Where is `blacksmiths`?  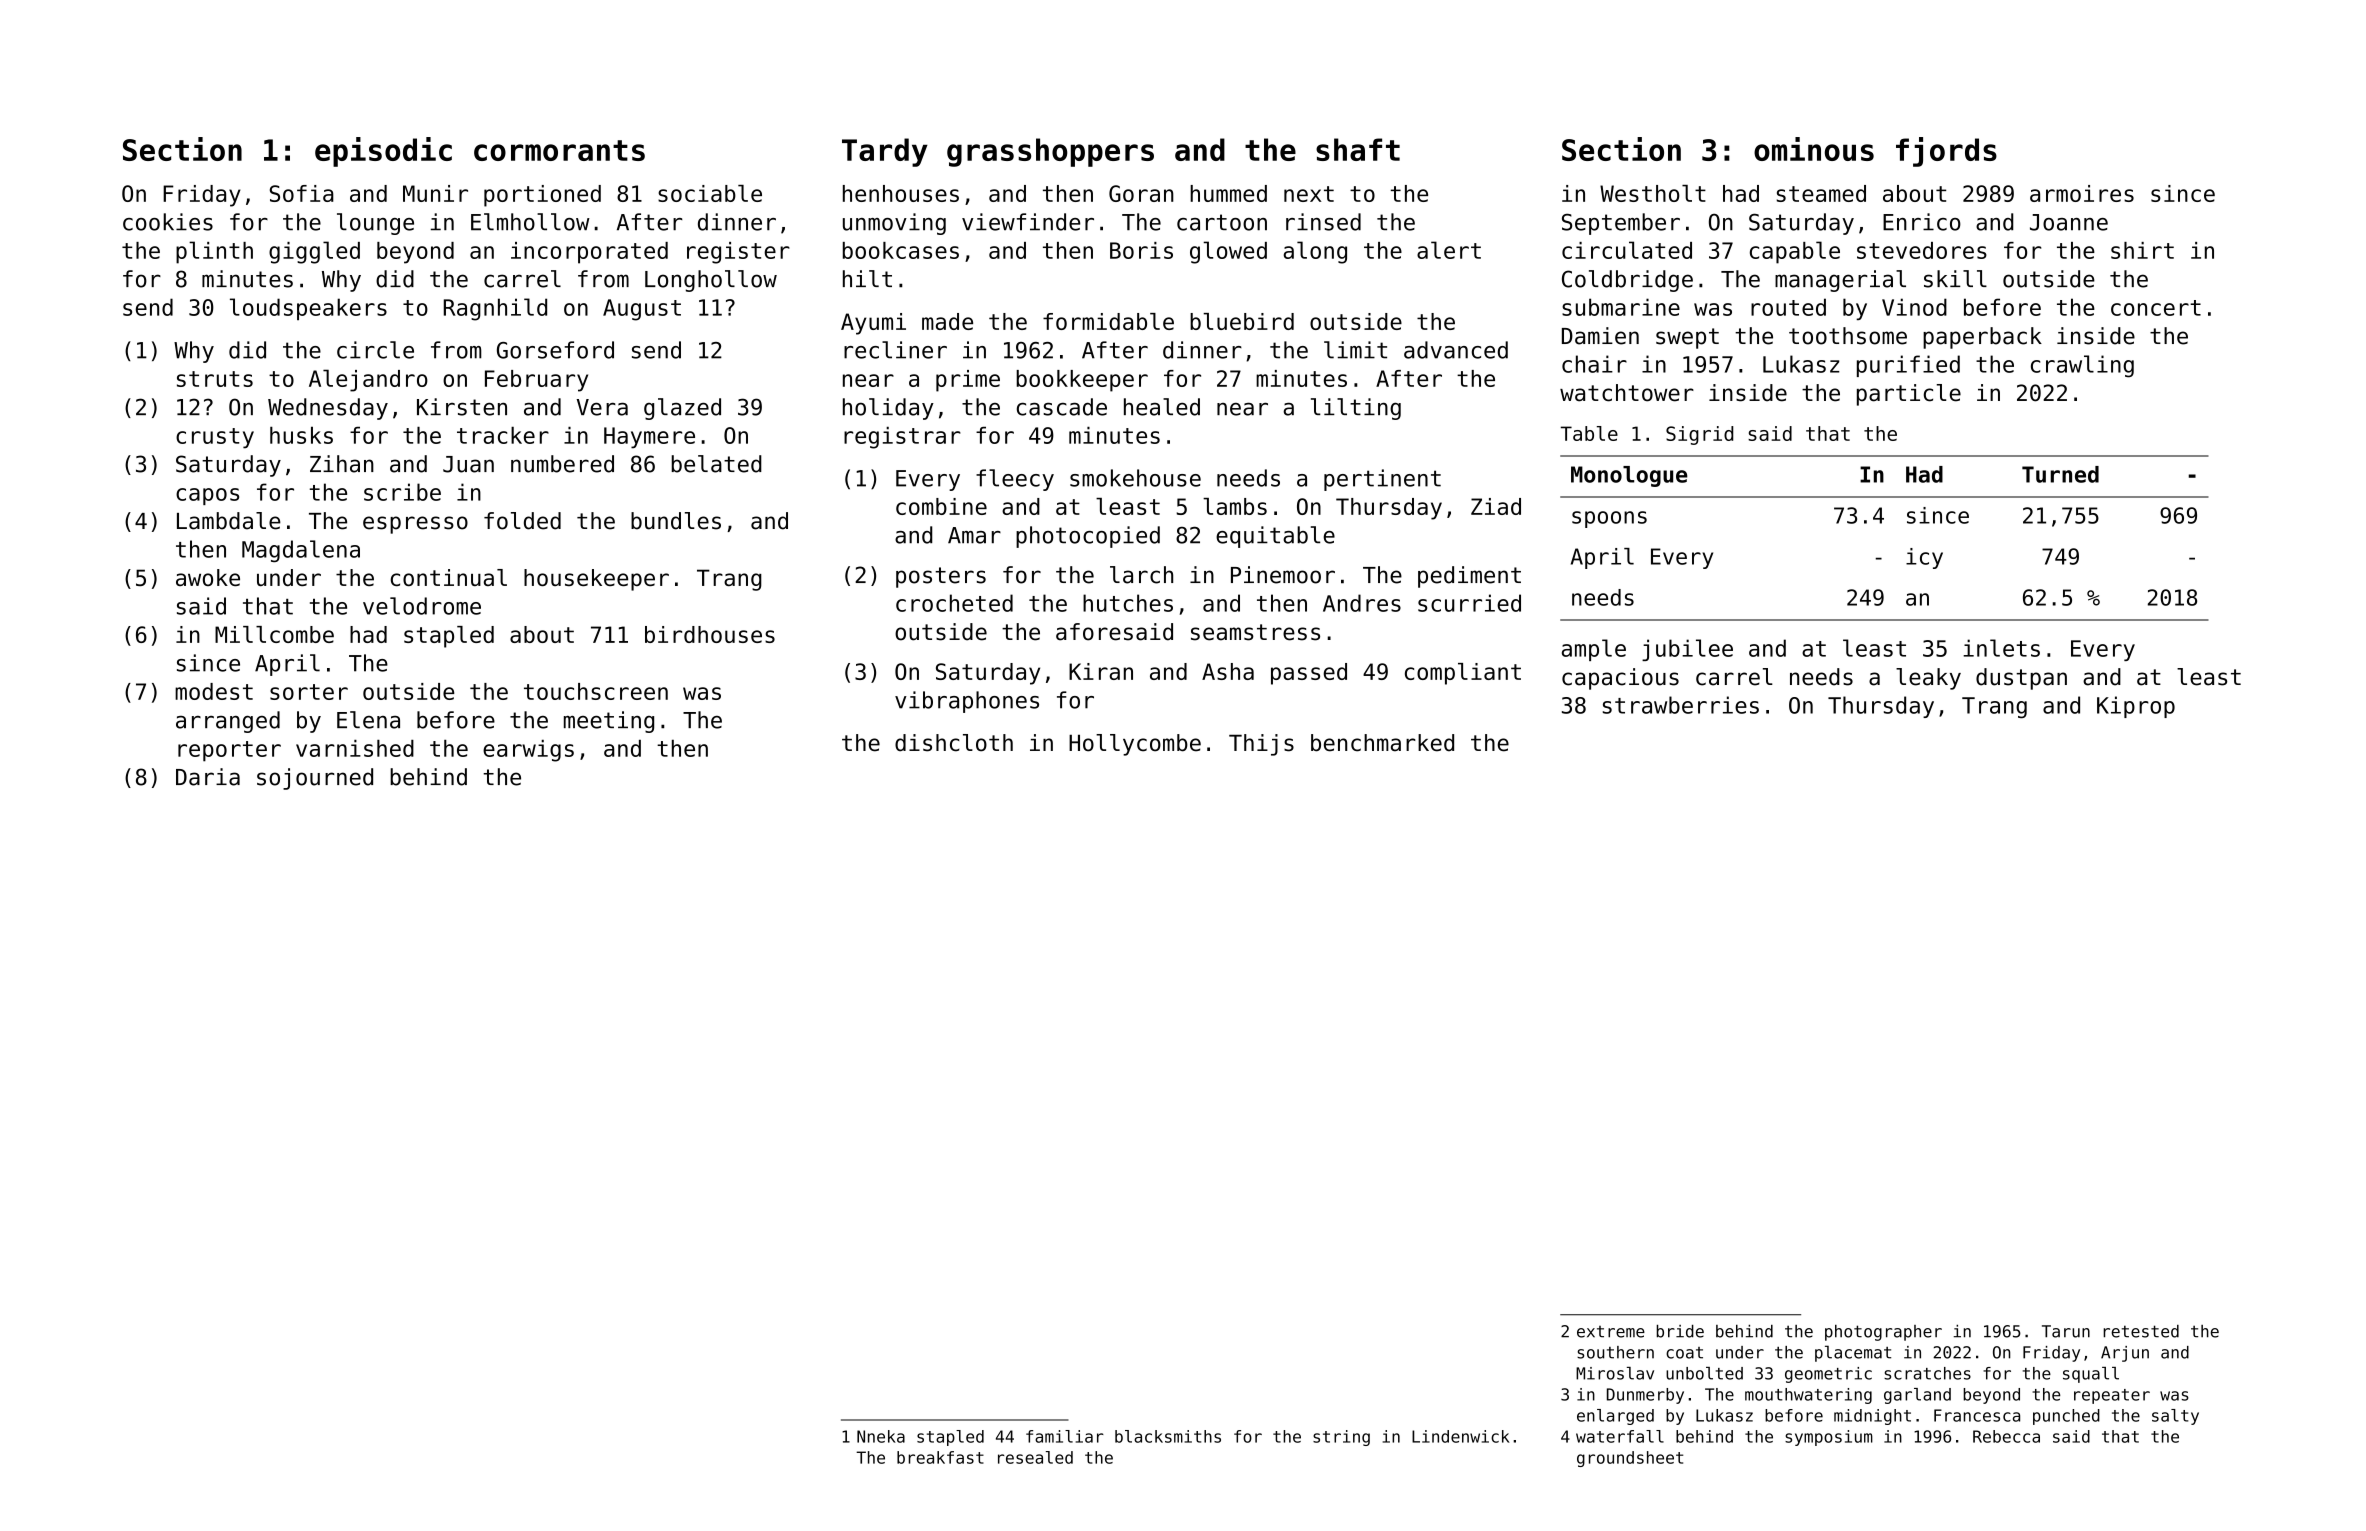
blacksmiths is located at coordinates (1168, 1436).
